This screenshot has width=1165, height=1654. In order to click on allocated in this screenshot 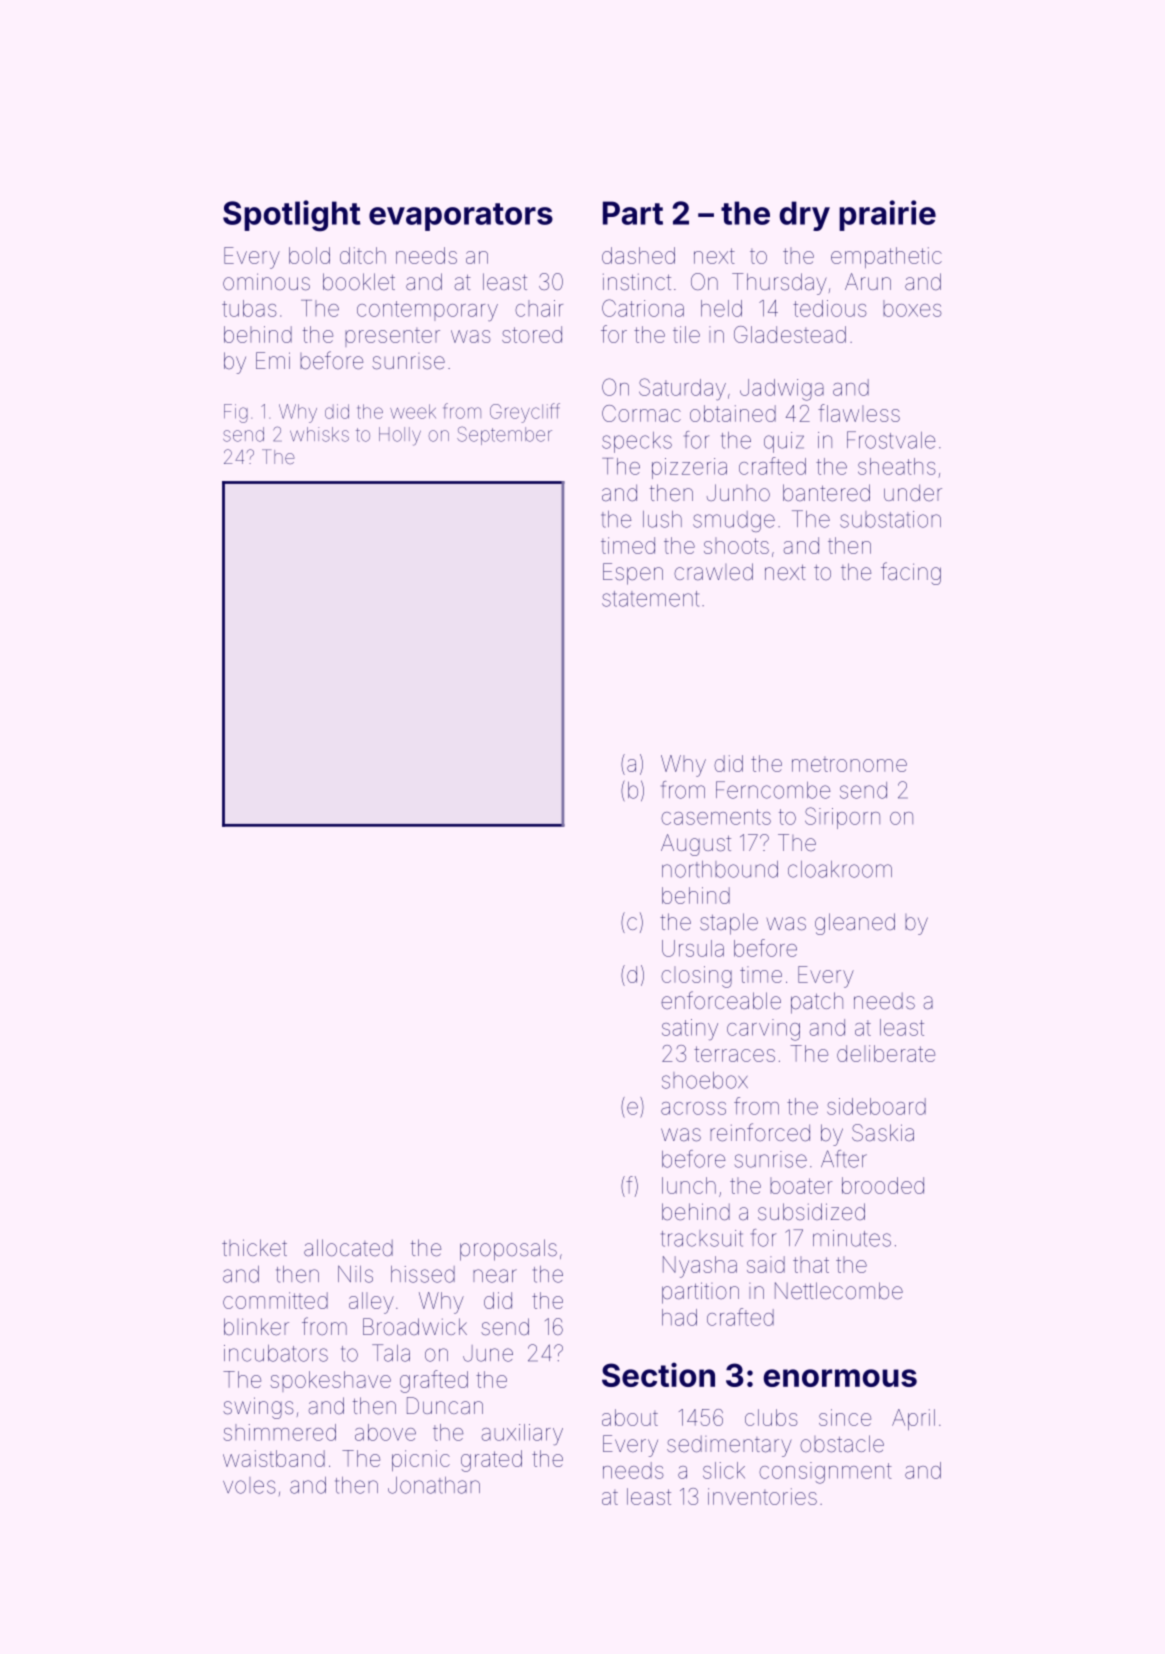, I will do `click(348, 1248)`.
